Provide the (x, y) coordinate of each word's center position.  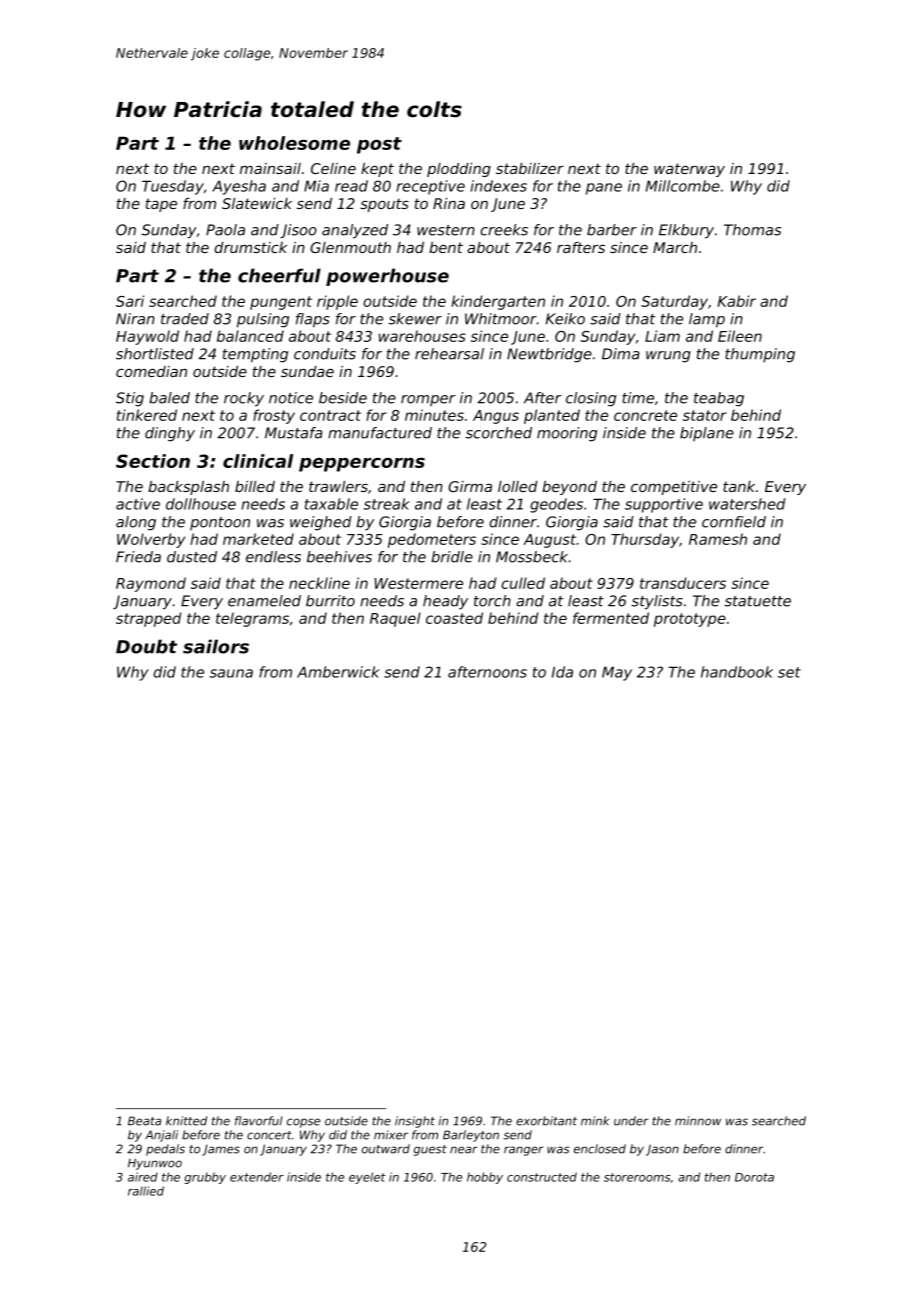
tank (739, 486)
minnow (698, 1121)
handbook (737, 672)
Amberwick (338, 672)
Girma (470, 486)
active (138, 504)
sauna (231, 673)
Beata (144, 1121)
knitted (186, 1121)
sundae (307, 371)
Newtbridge (549, 355)
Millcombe (683, 186)
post (379, 145)
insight (415, 1122)
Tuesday (173, 187)
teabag (719, 399)
